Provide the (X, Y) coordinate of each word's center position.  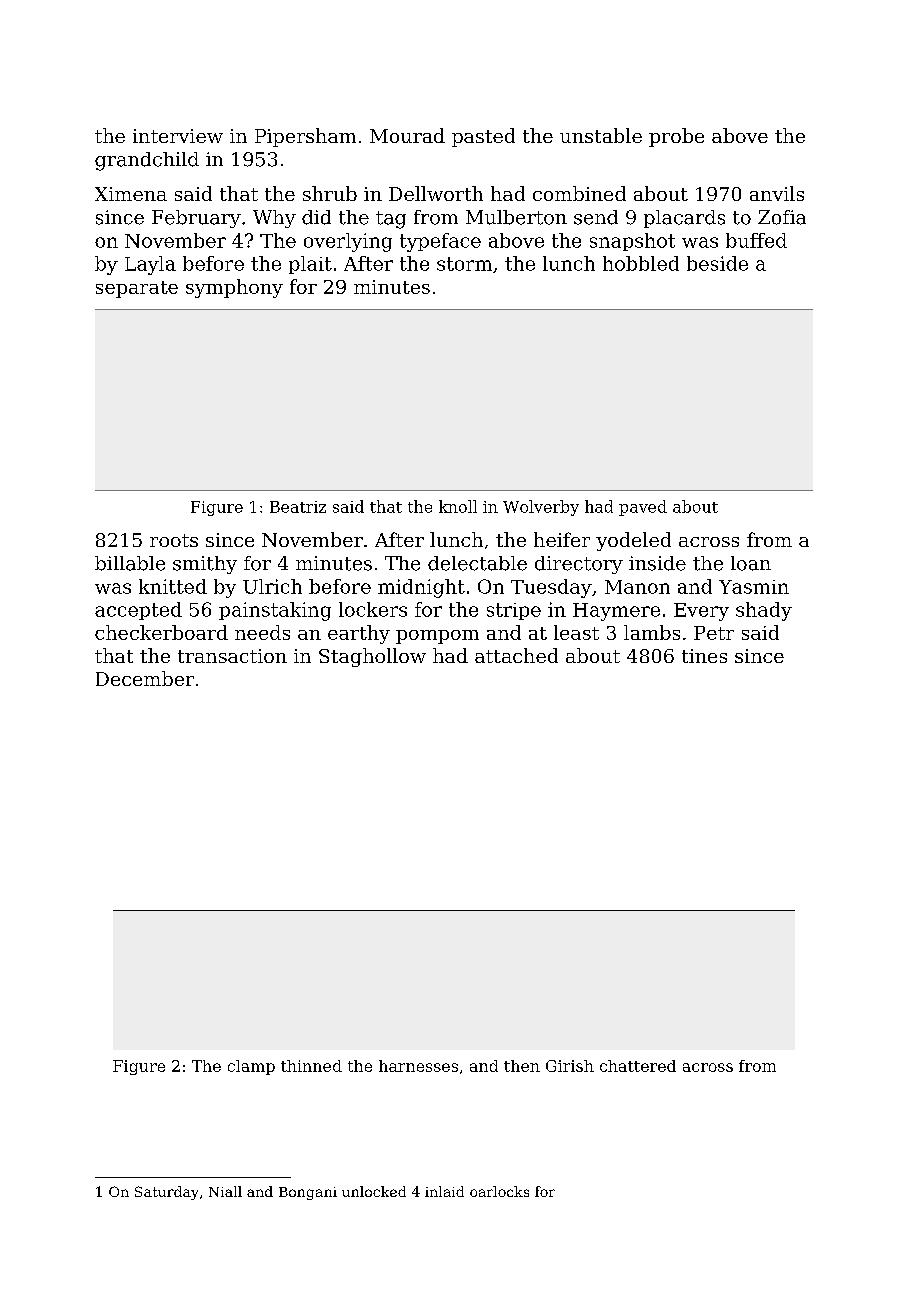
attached (516, 655)
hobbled (641, 263)
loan (751, 563)
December (145, 678)
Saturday (166, 1193)
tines (704, 656)
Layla (150, 265)
